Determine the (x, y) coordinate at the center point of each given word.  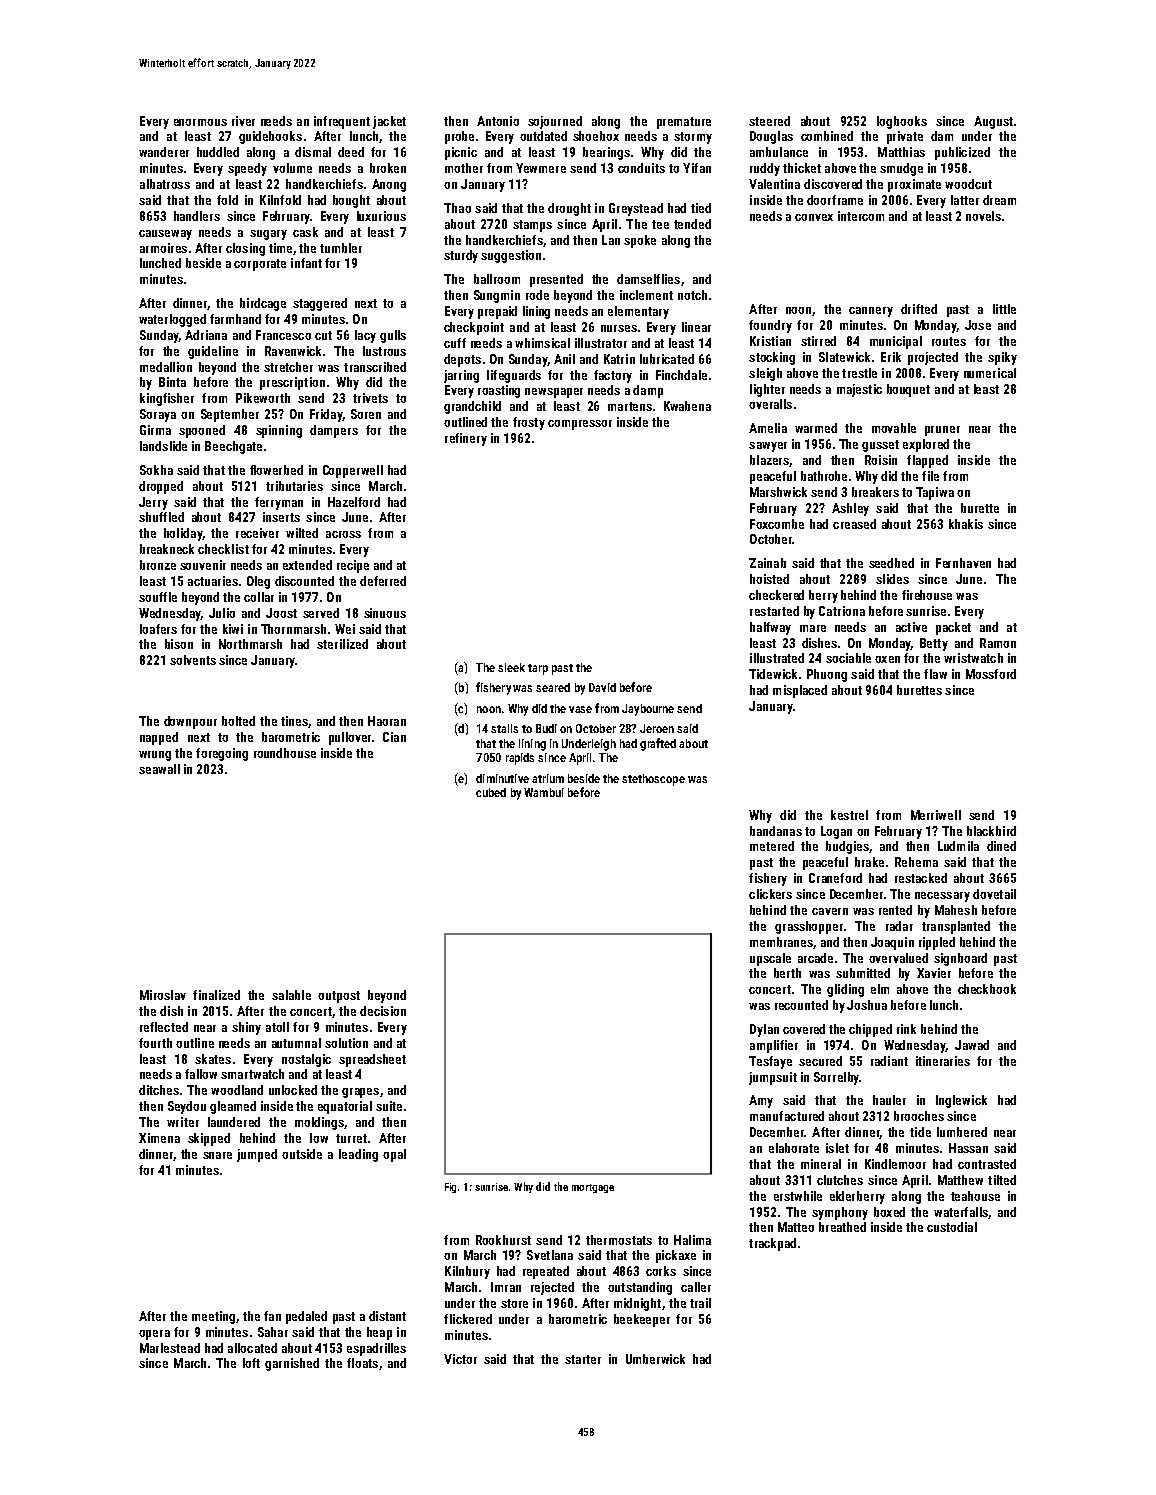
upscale (770, 959)
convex (814, 217)
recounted (801, 1005)
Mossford (991, 674)
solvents (193, 660)
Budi (546, 728)
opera (154, 1335)
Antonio (498, 121)
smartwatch (252, 1074)
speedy (247, 169)
